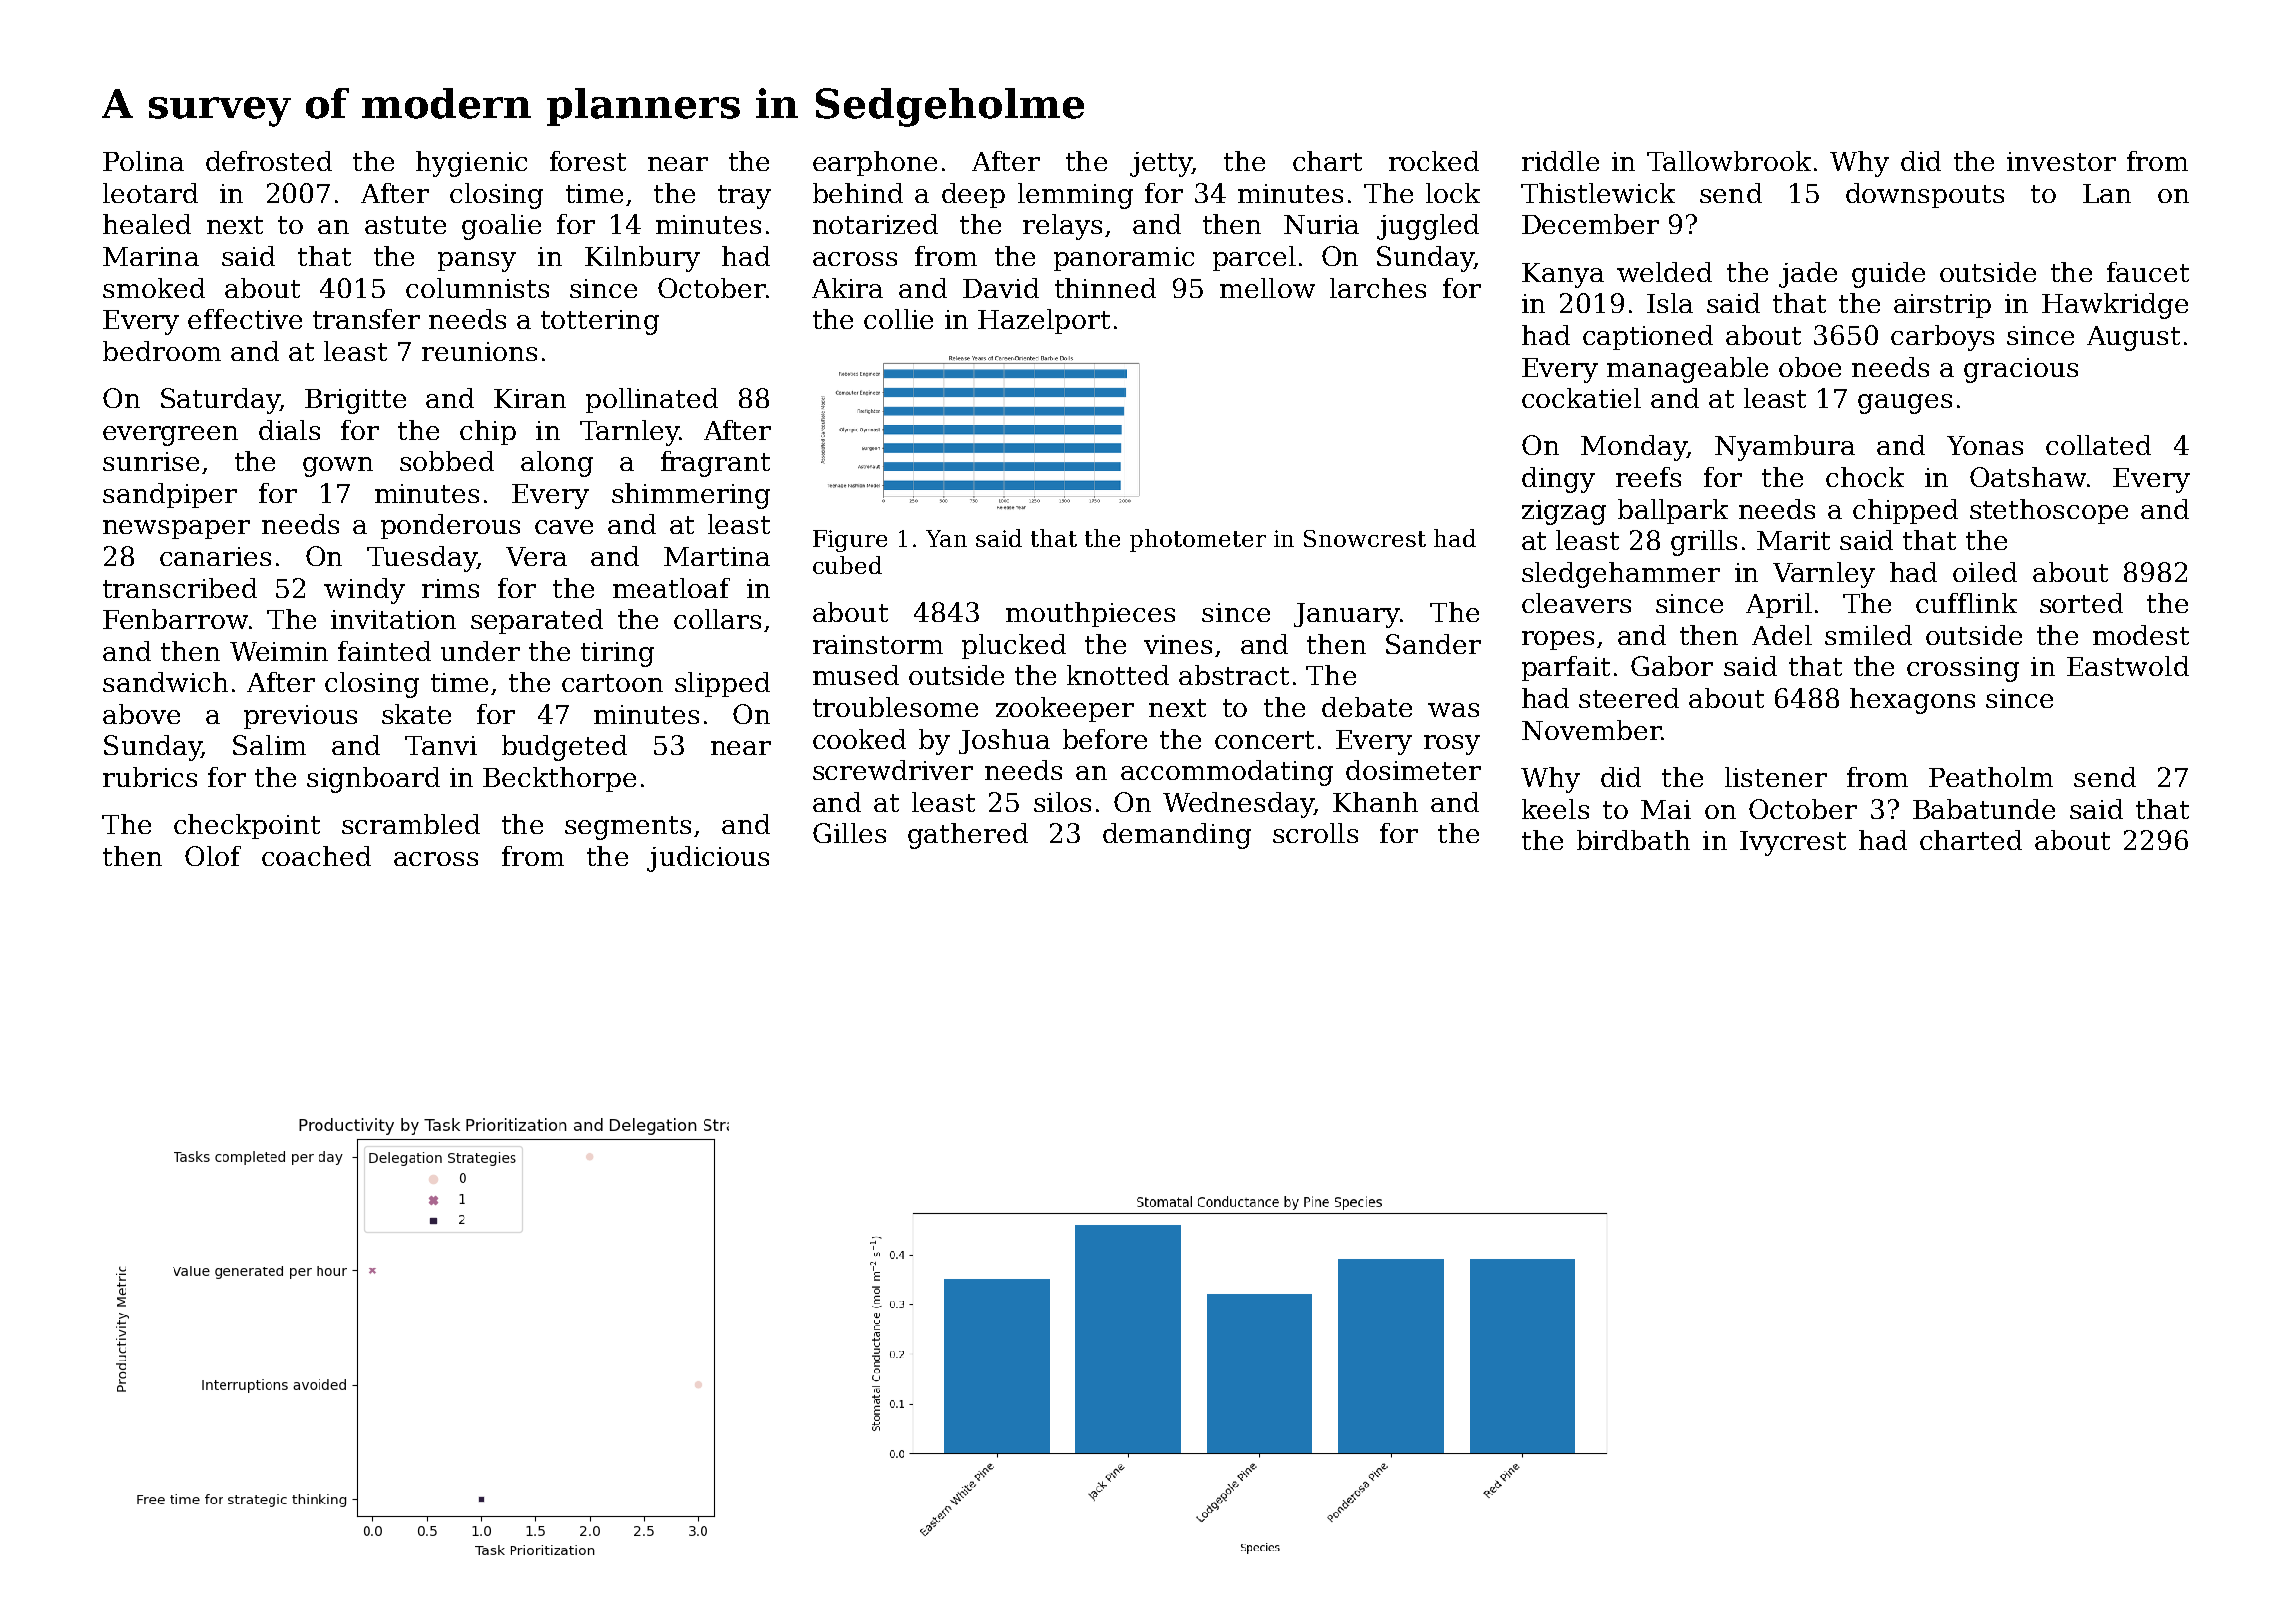 The height and width of the screenshot is (1620, 2292). I want to click on debate, so click(1367, 707).
